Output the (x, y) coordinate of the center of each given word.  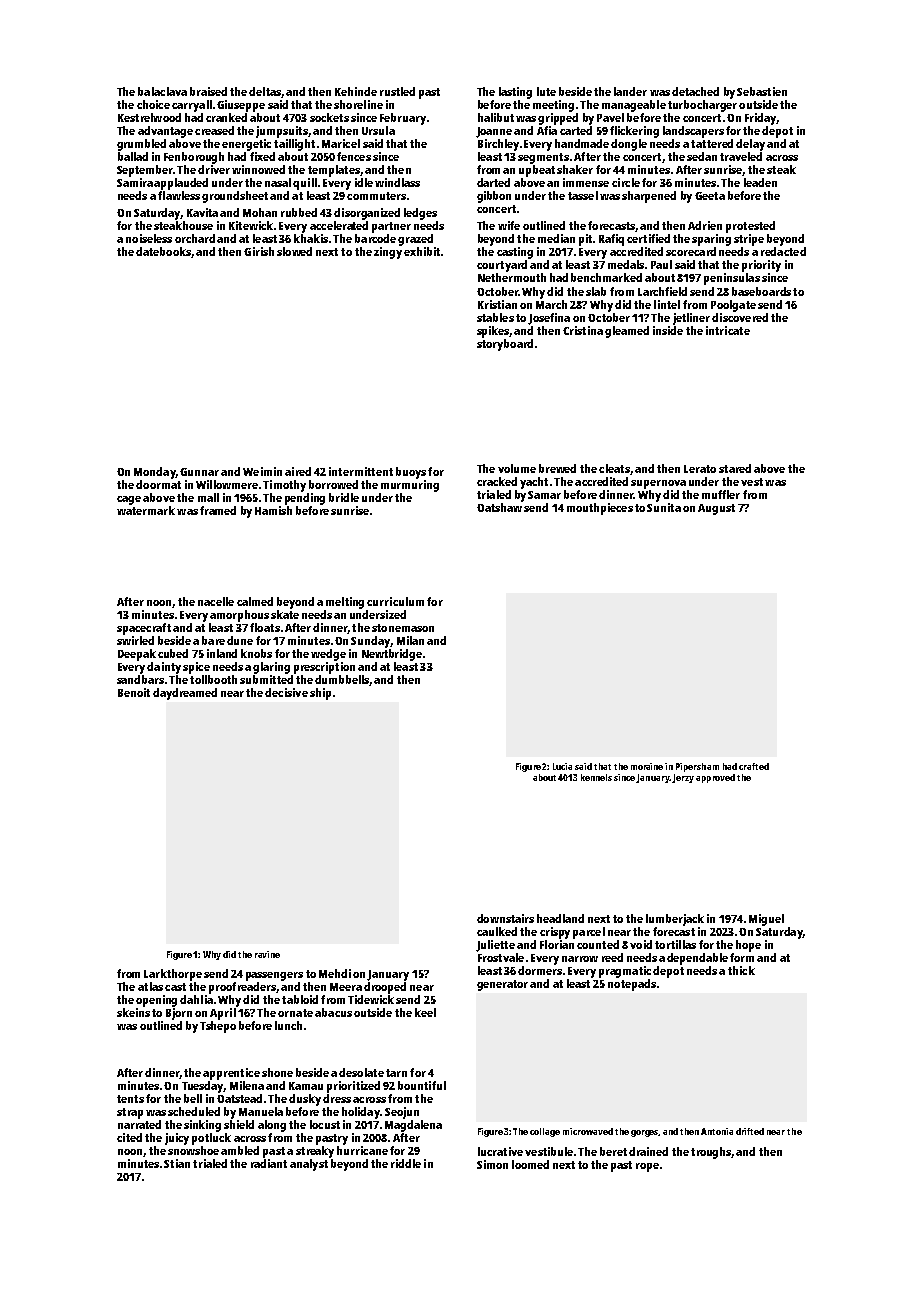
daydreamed (185, 694)
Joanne (494, 132)
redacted (783, 251)
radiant (269, 1163)
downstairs (505, 918)
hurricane (362, 1150)
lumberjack (675, 920)
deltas (265, 91)
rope (647, 1167)
